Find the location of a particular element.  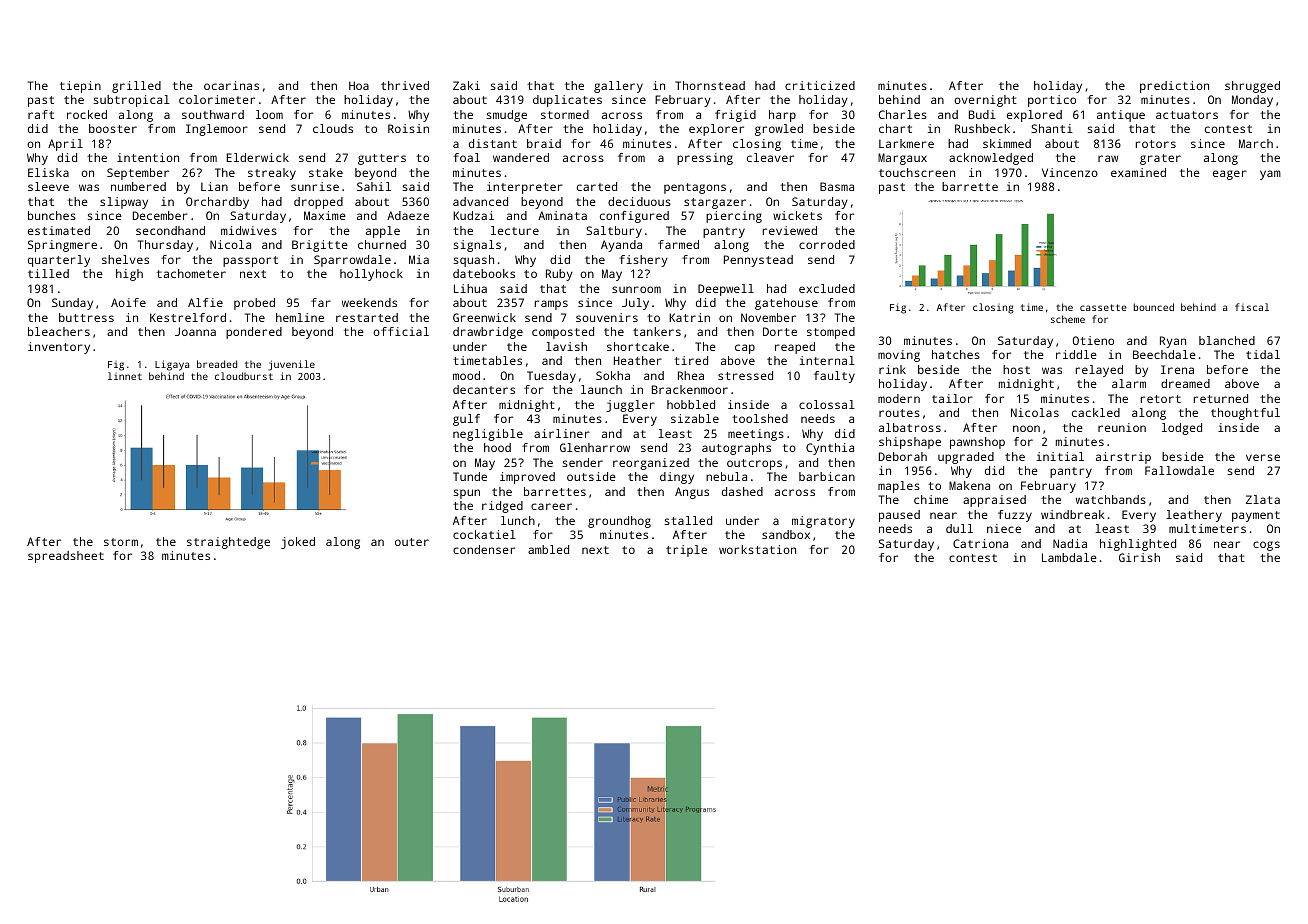

signals is located at coordinates (477, 246).
